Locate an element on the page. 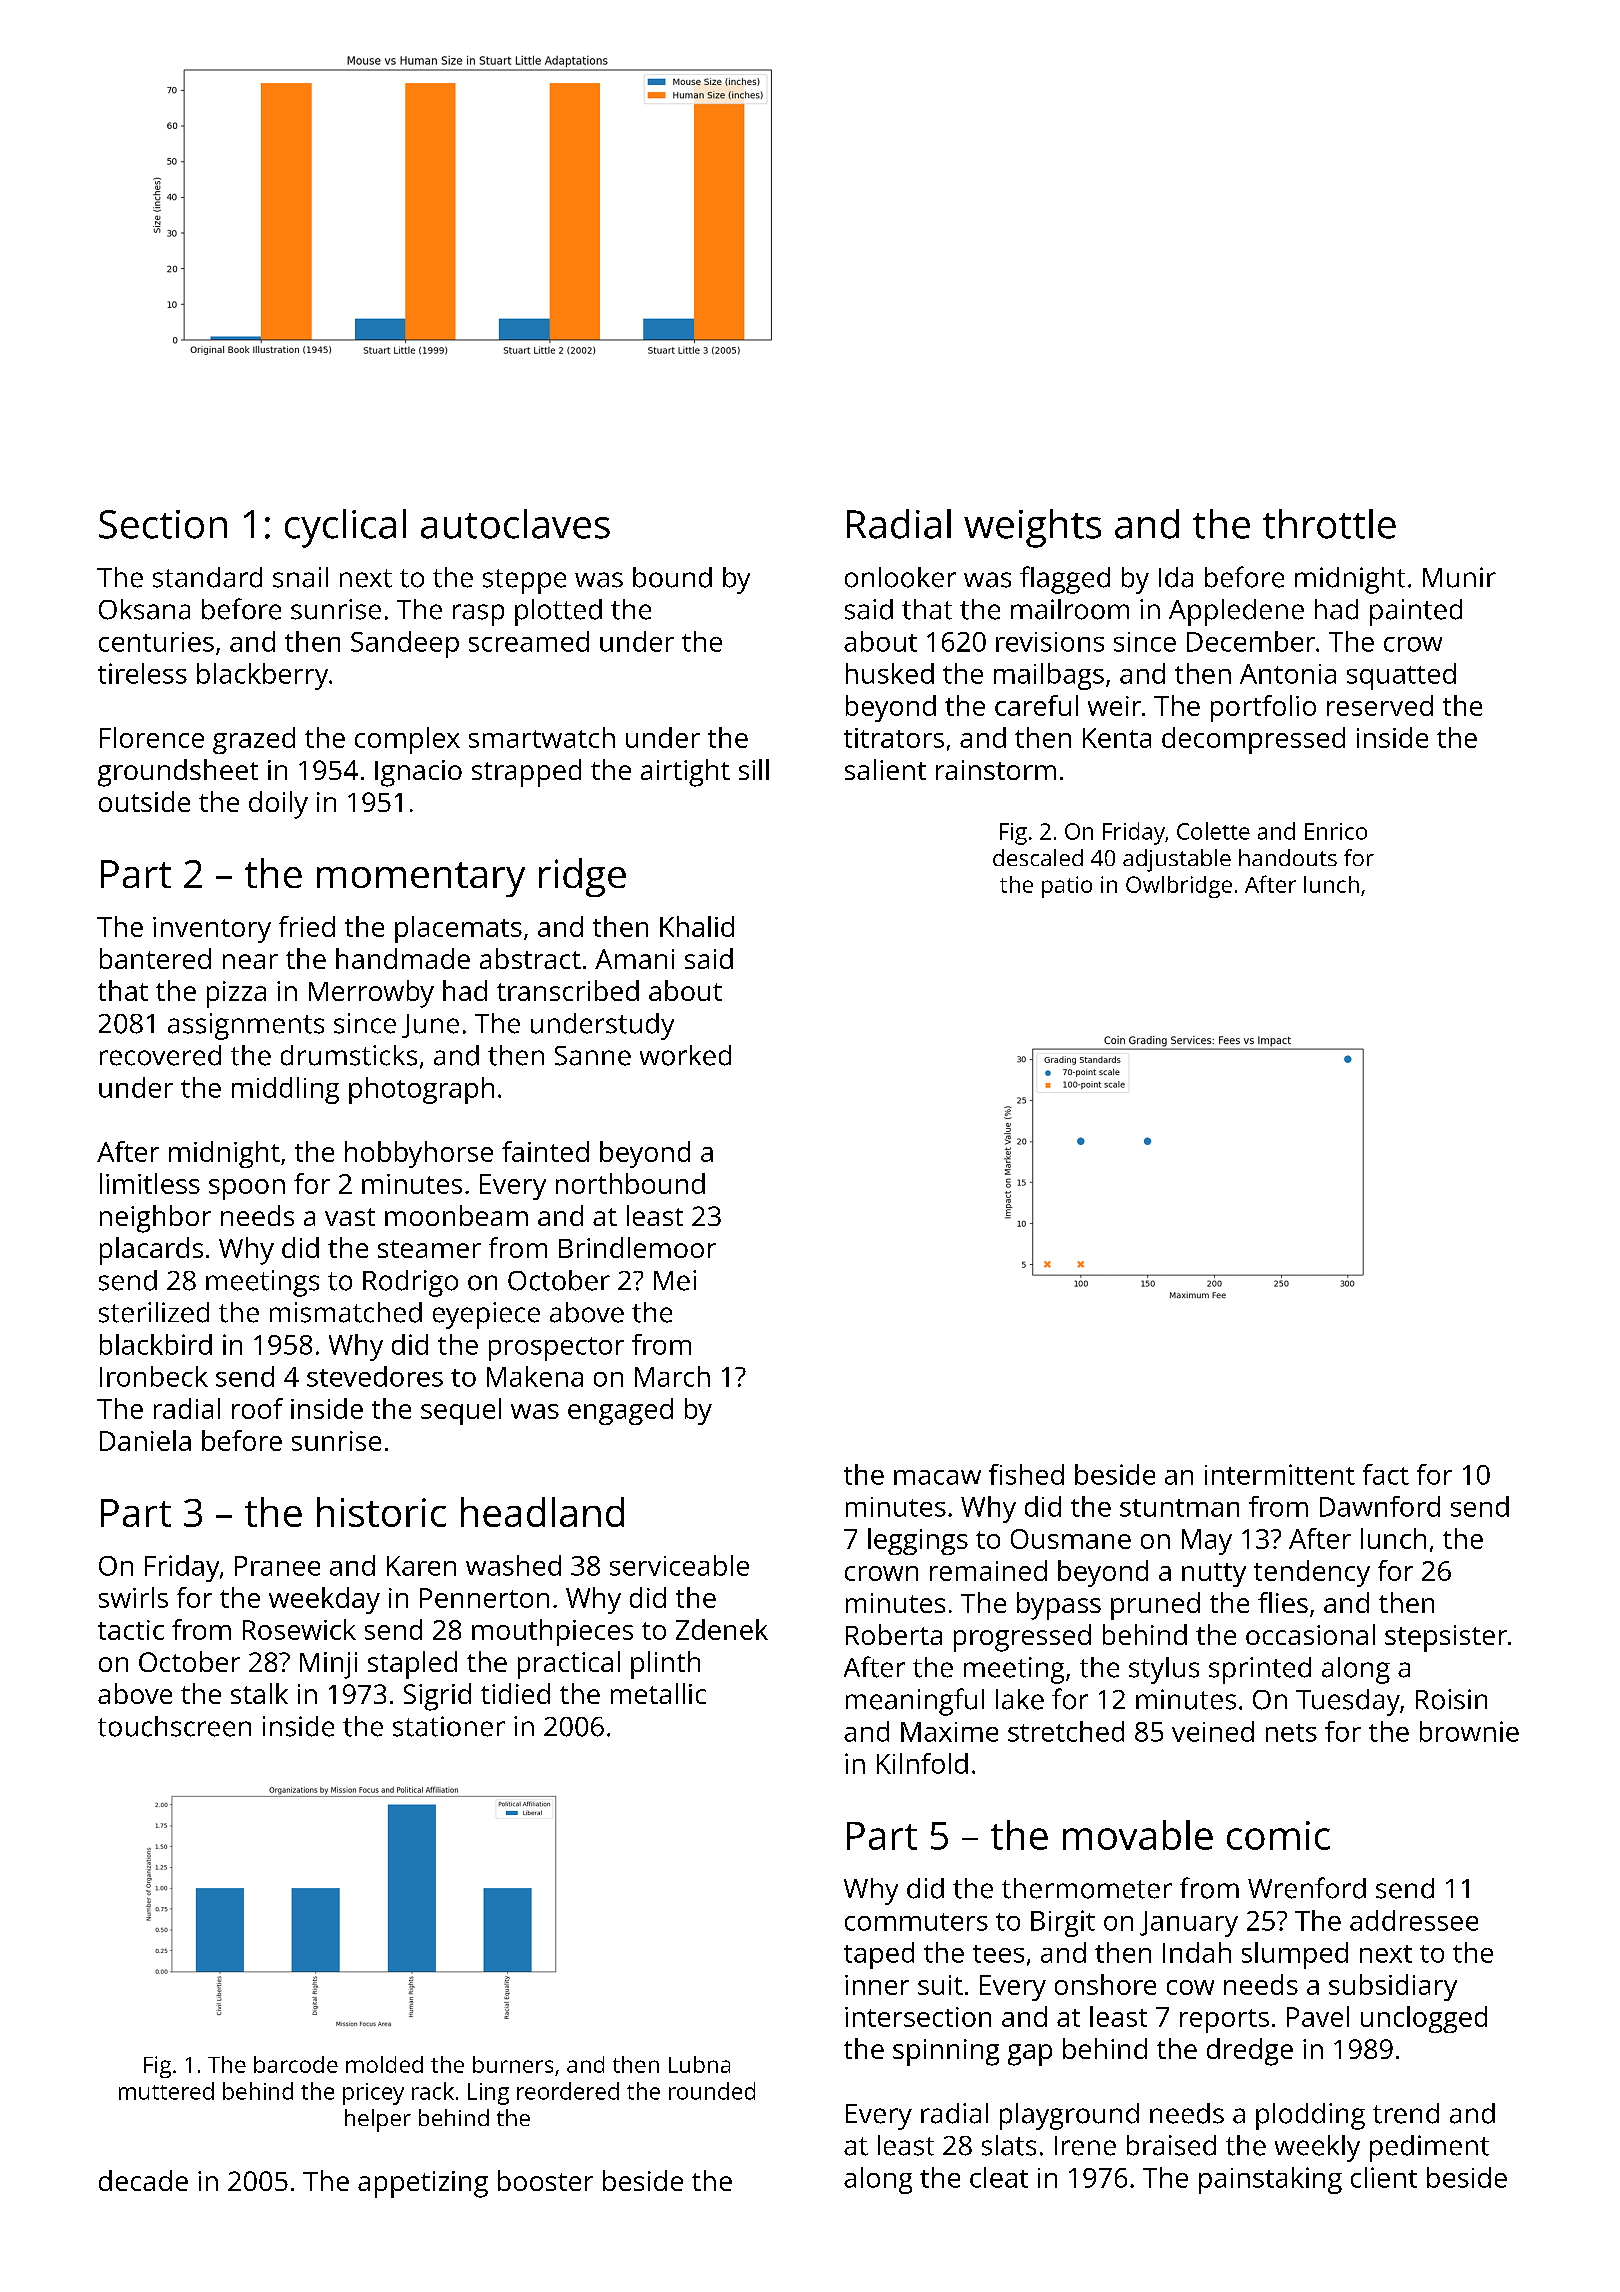  adjustable is located at coordinates (1177, 860).
